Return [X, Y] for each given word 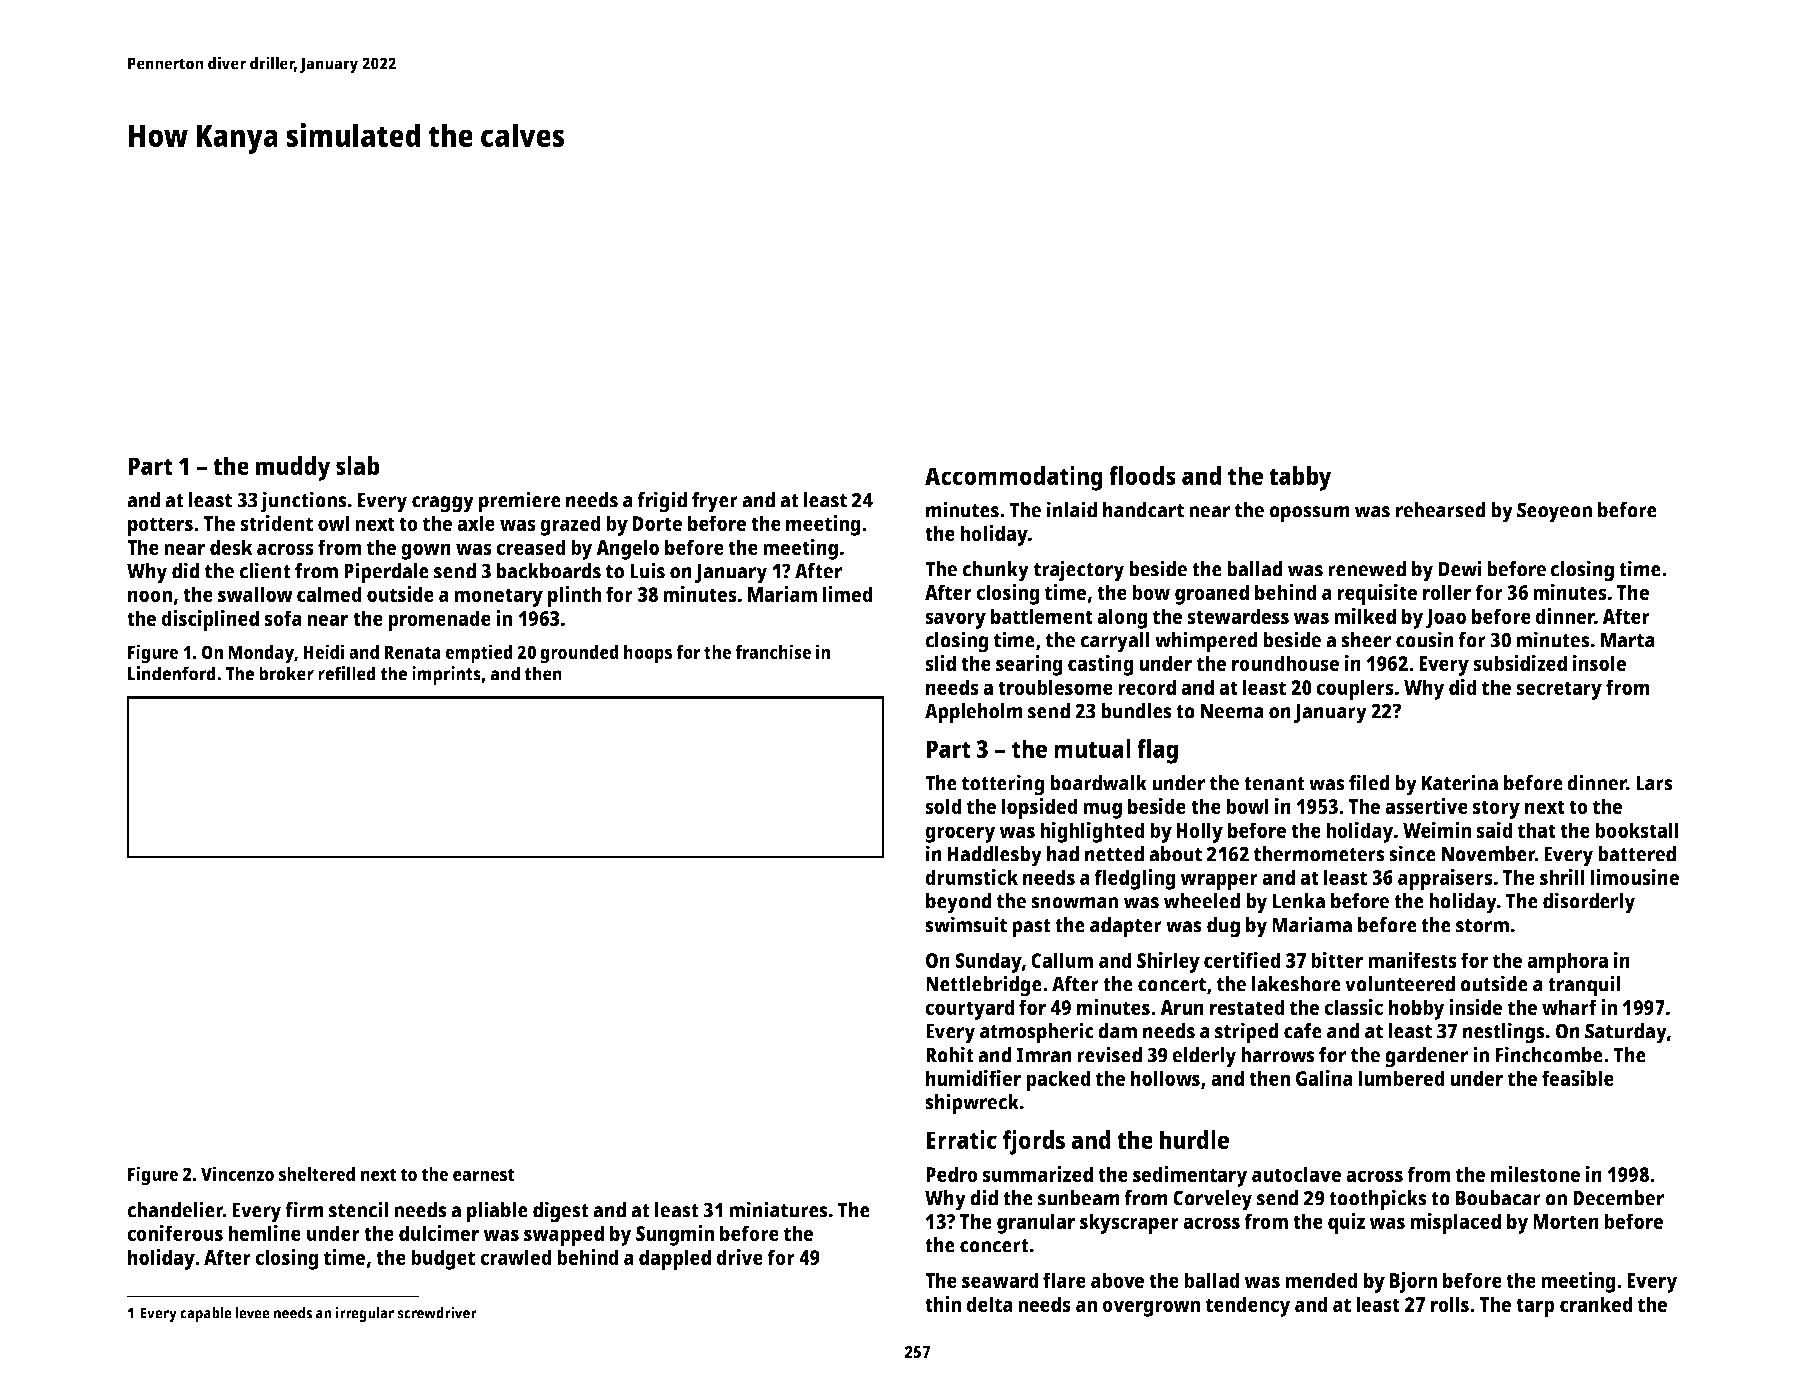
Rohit [950, 1054]
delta [989, 1304]
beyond [959, 903]
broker [286, 673]
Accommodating [1014, 478]
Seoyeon [1554, 512]
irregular [365, 1314]
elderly [1204, 1057]
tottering [1003, 785]
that [1537, 830]
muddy [293, 468]
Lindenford [172, 673]
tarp [1535, 1307]
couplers [1355, 689]
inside [1475, 1007]
